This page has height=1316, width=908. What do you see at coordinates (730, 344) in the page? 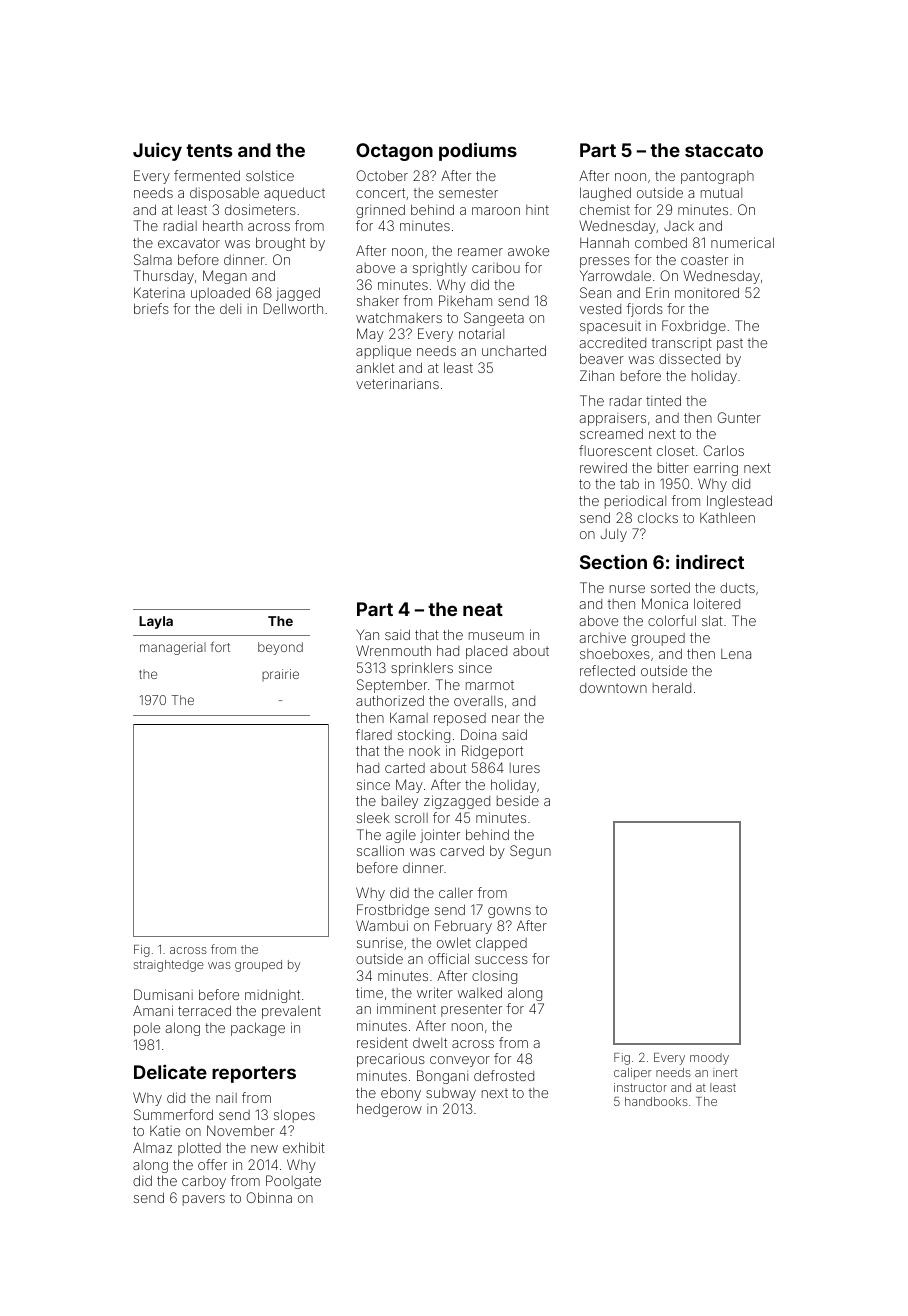
I see `past` at bounding box center [730, 344].
